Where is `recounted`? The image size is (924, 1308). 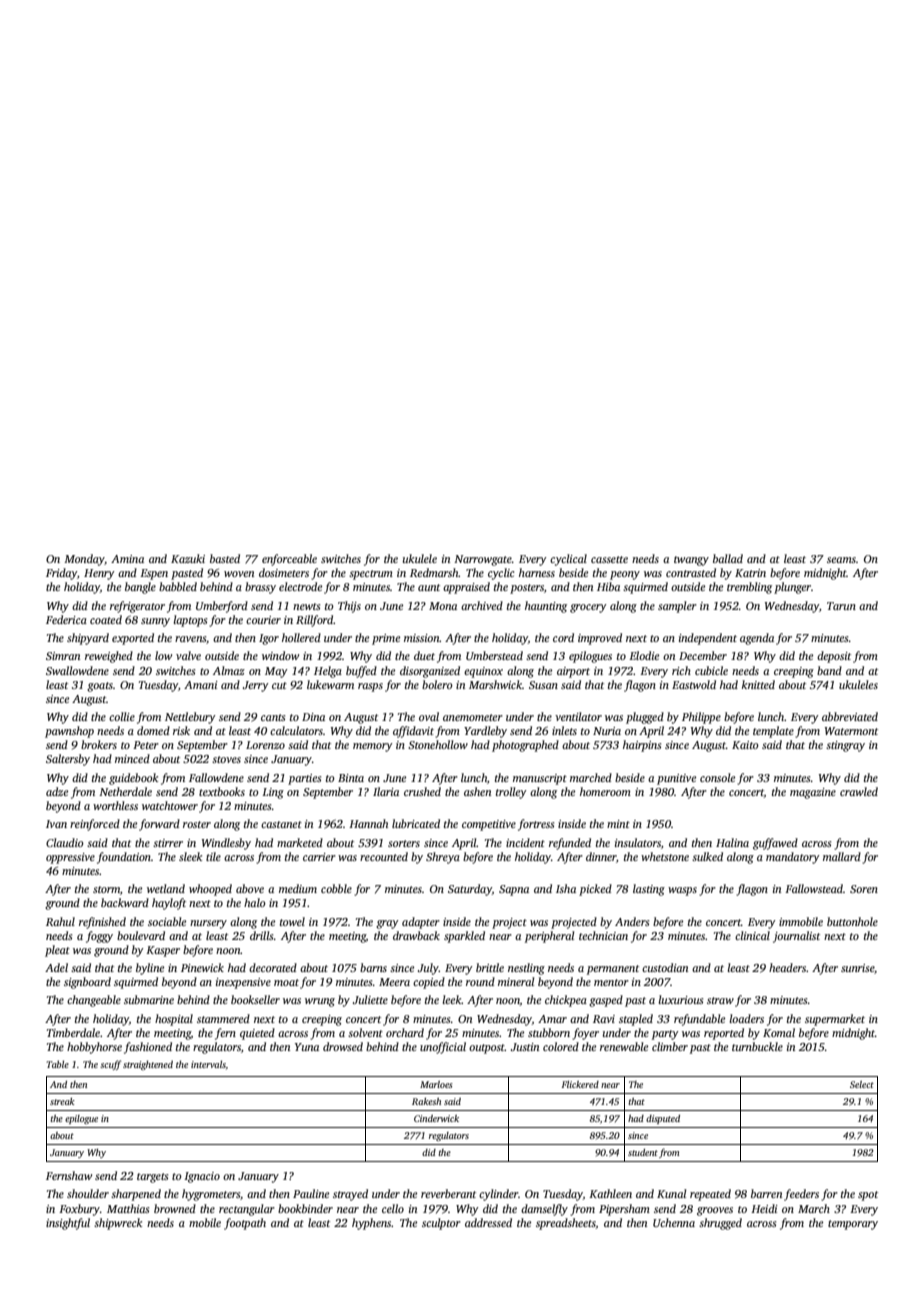
recounted is located at coordinates (384, 856).
